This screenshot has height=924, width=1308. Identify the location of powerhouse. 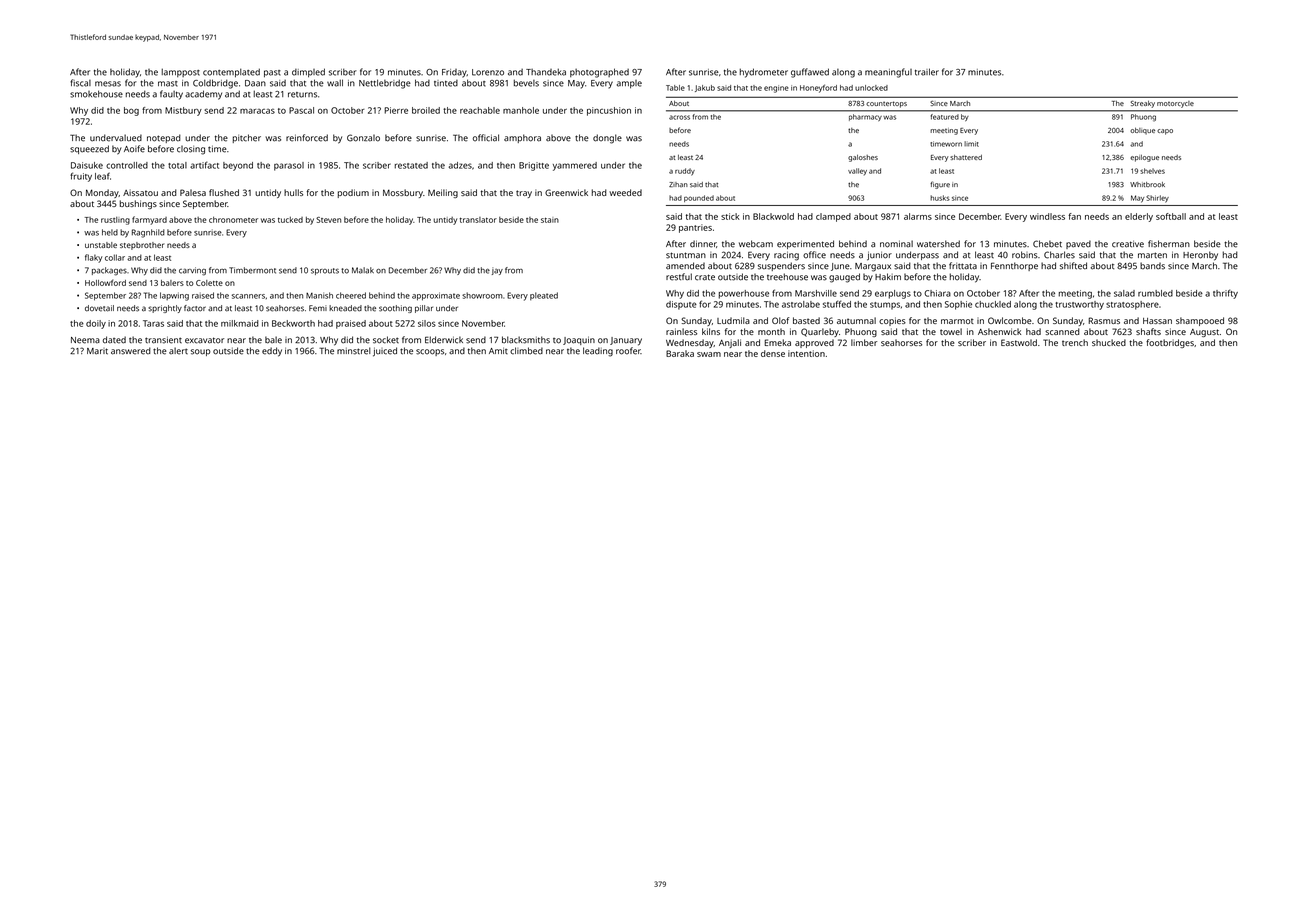
(744, 294).
